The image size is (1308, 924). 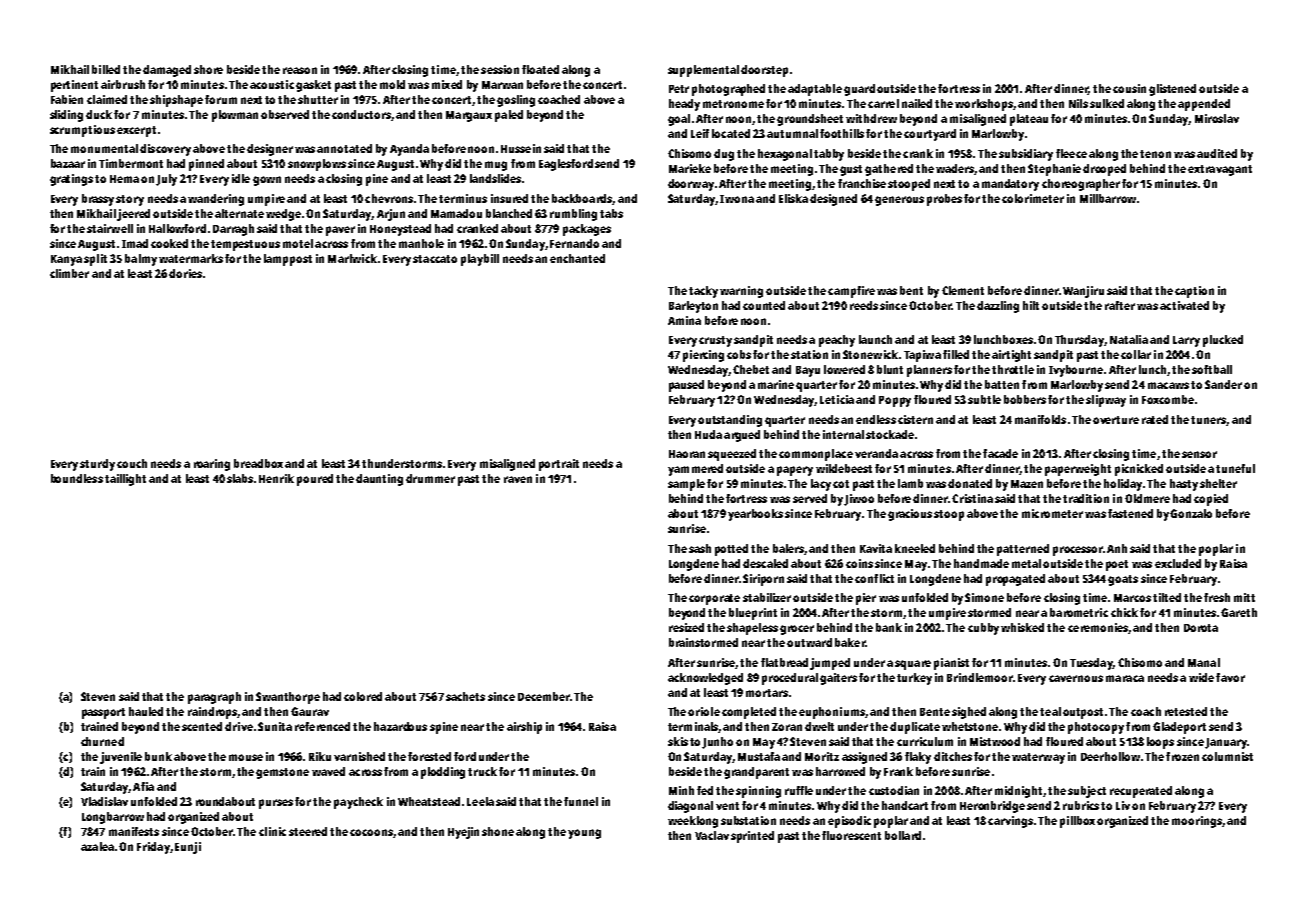 What do you see at coordinates (540, 69) in the screenshot?
I see `floated` at bounding box center [540, 69].
